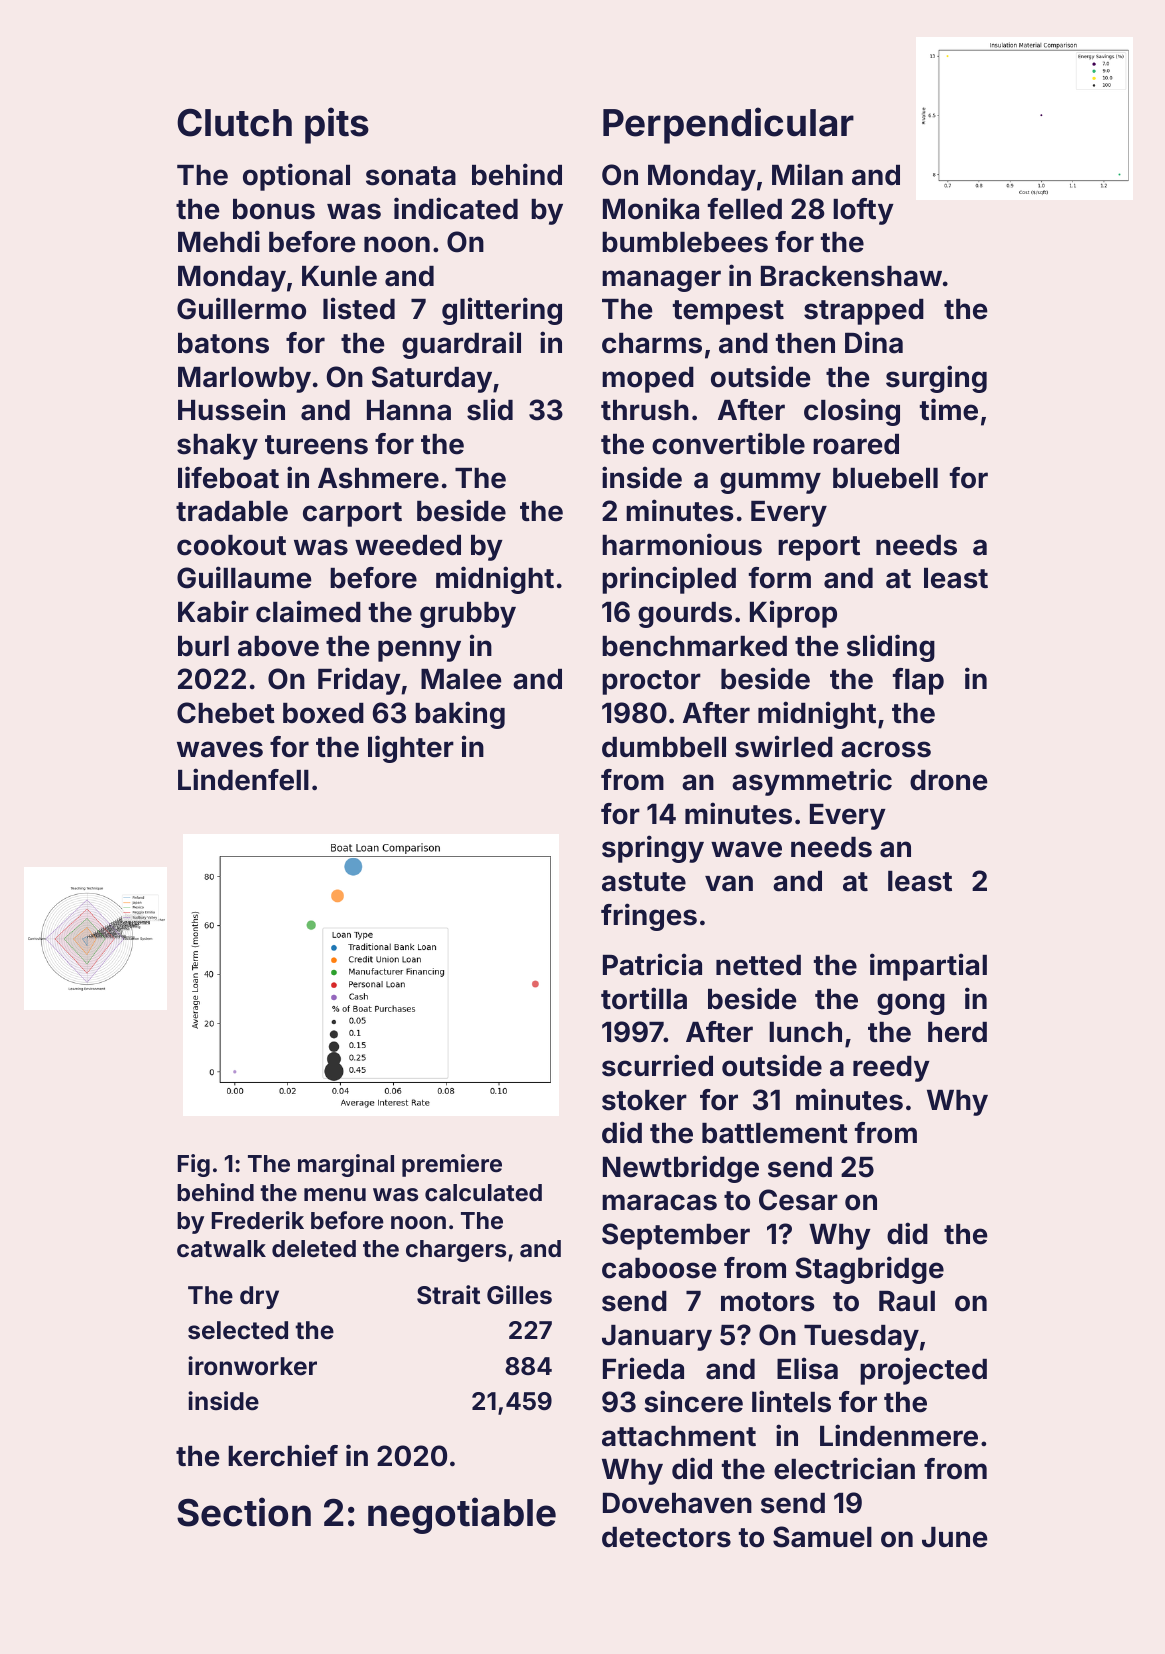 This screenshot has height=1654, width=1165. I want to click on Clutch, so click(234, 123).
